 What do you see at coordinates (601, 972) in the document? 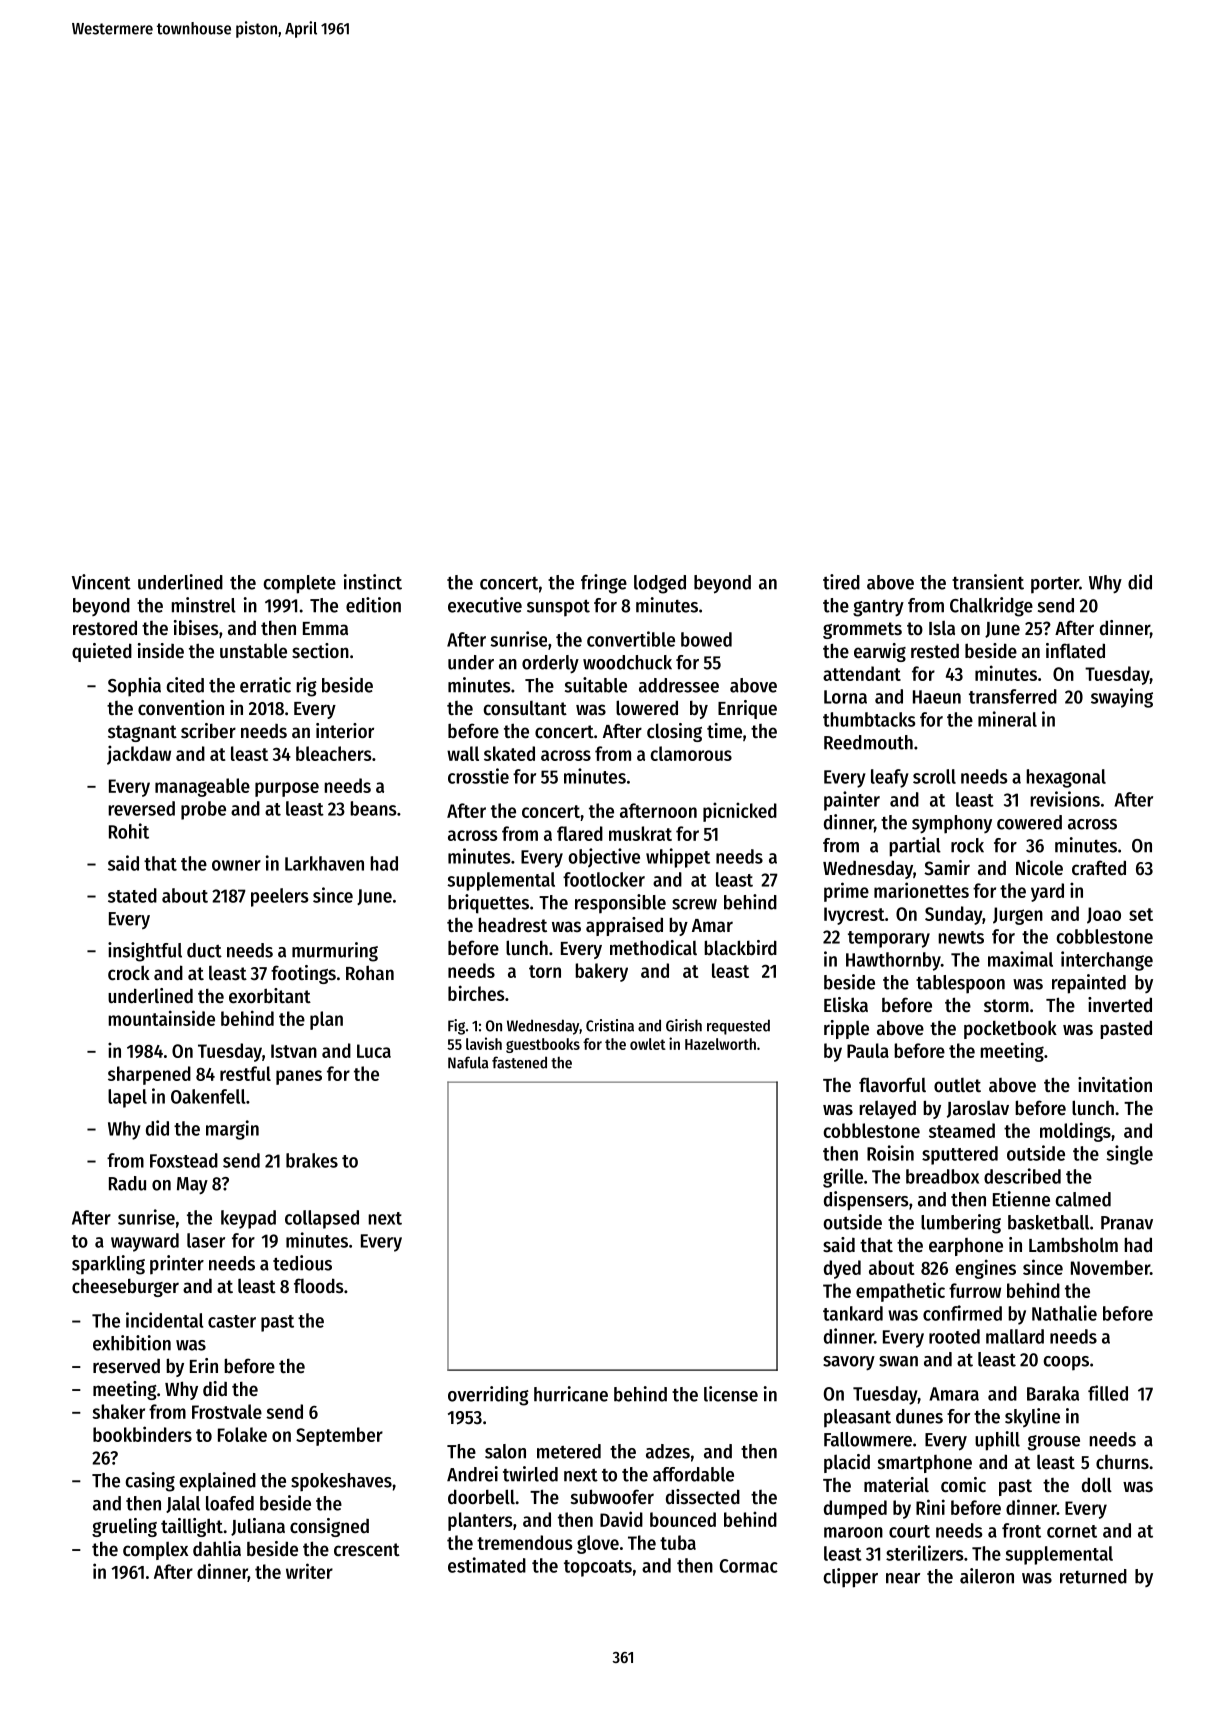
I see `bakery` at bounding box center [601, 972].
